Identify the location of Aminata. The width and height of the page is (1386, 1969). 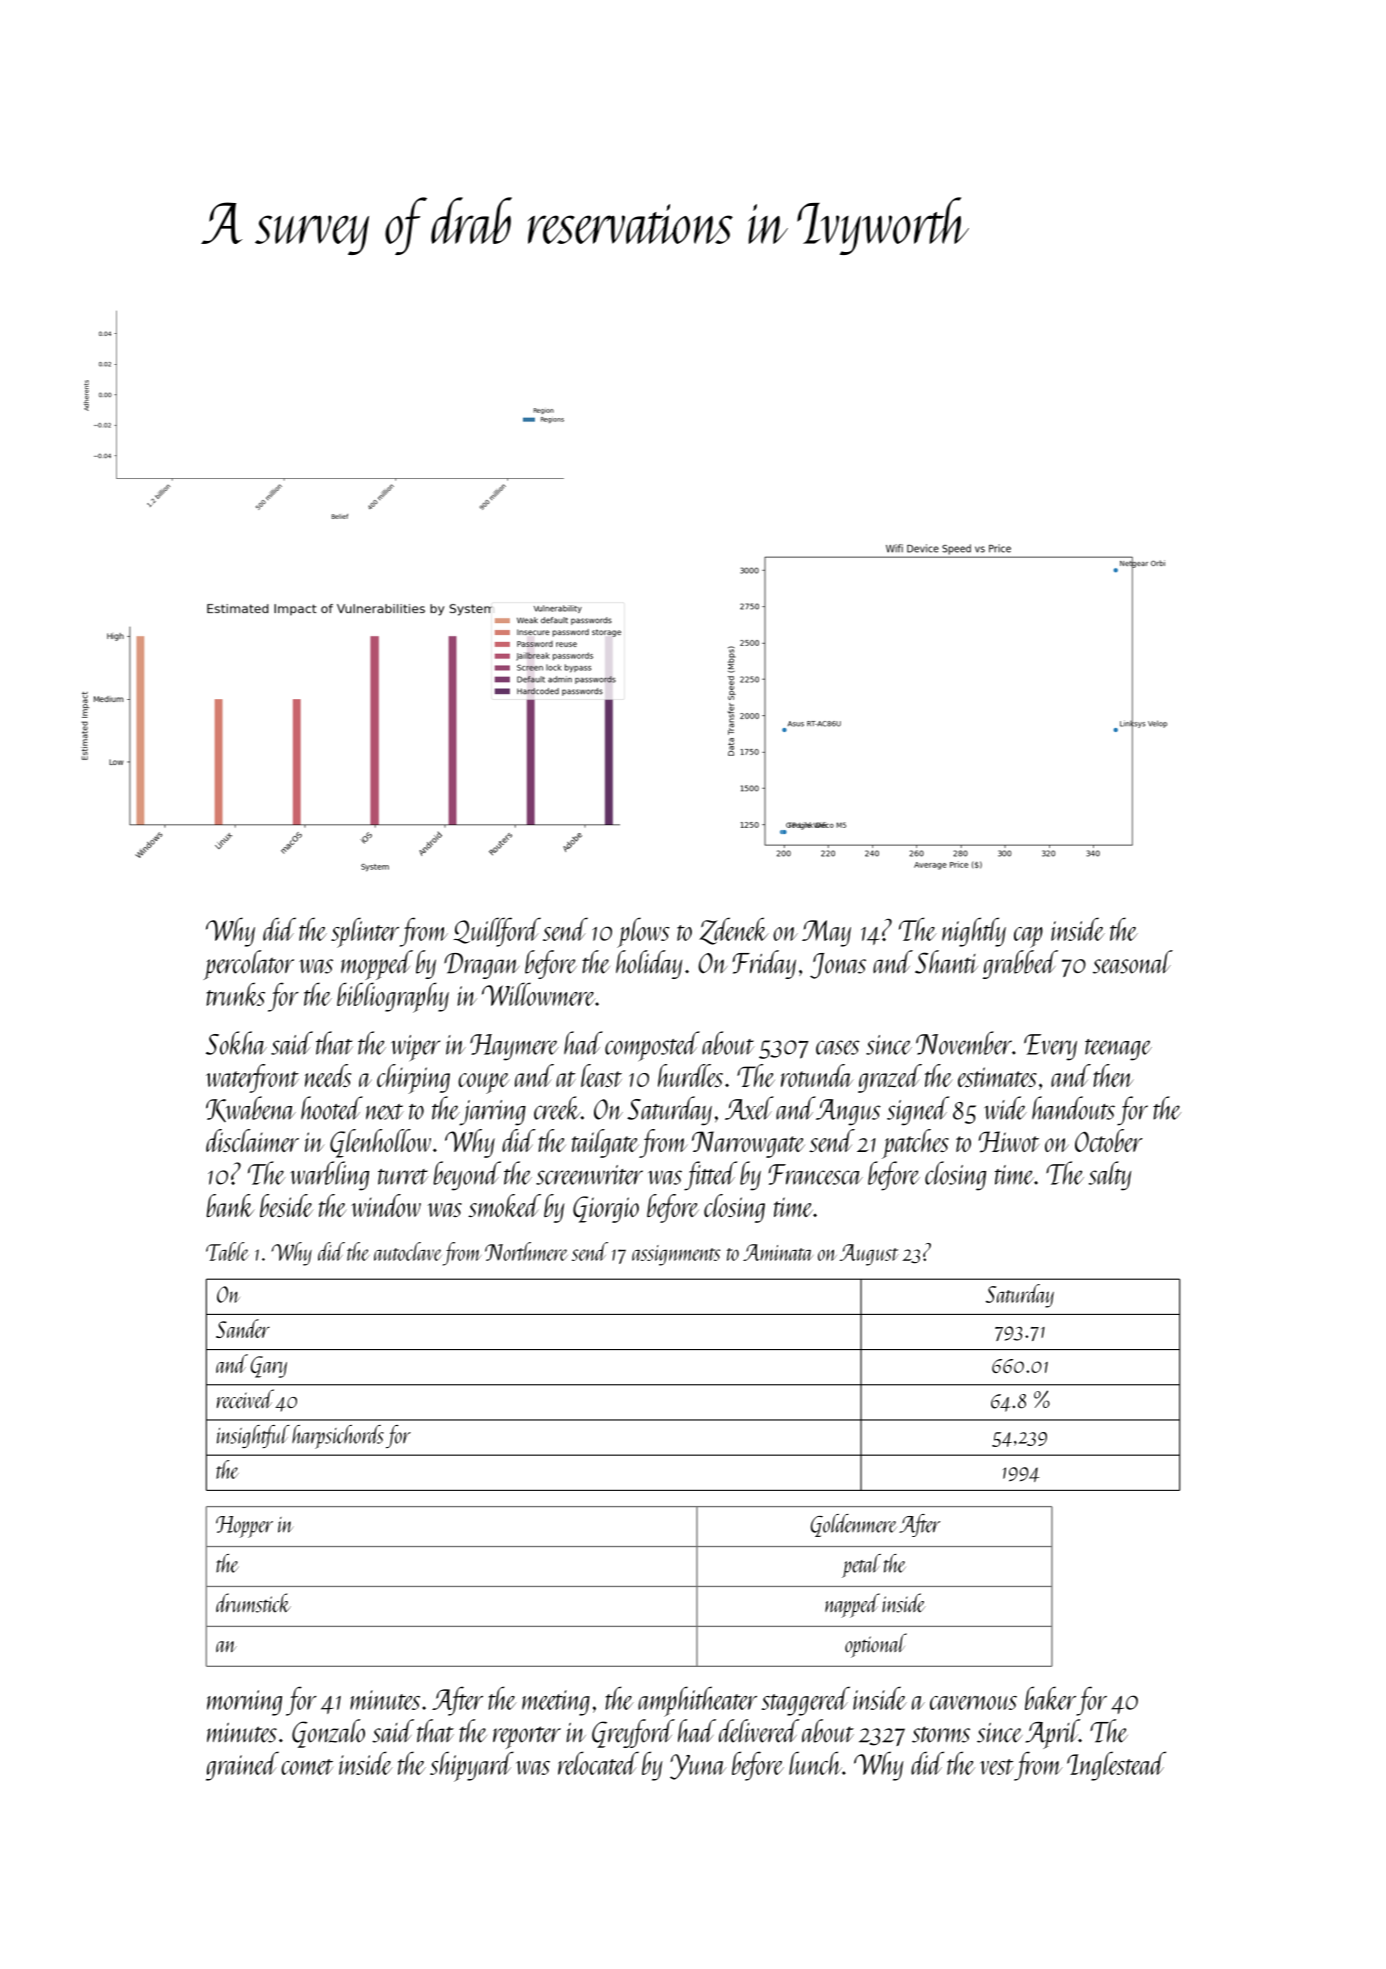
(778, 1252).
